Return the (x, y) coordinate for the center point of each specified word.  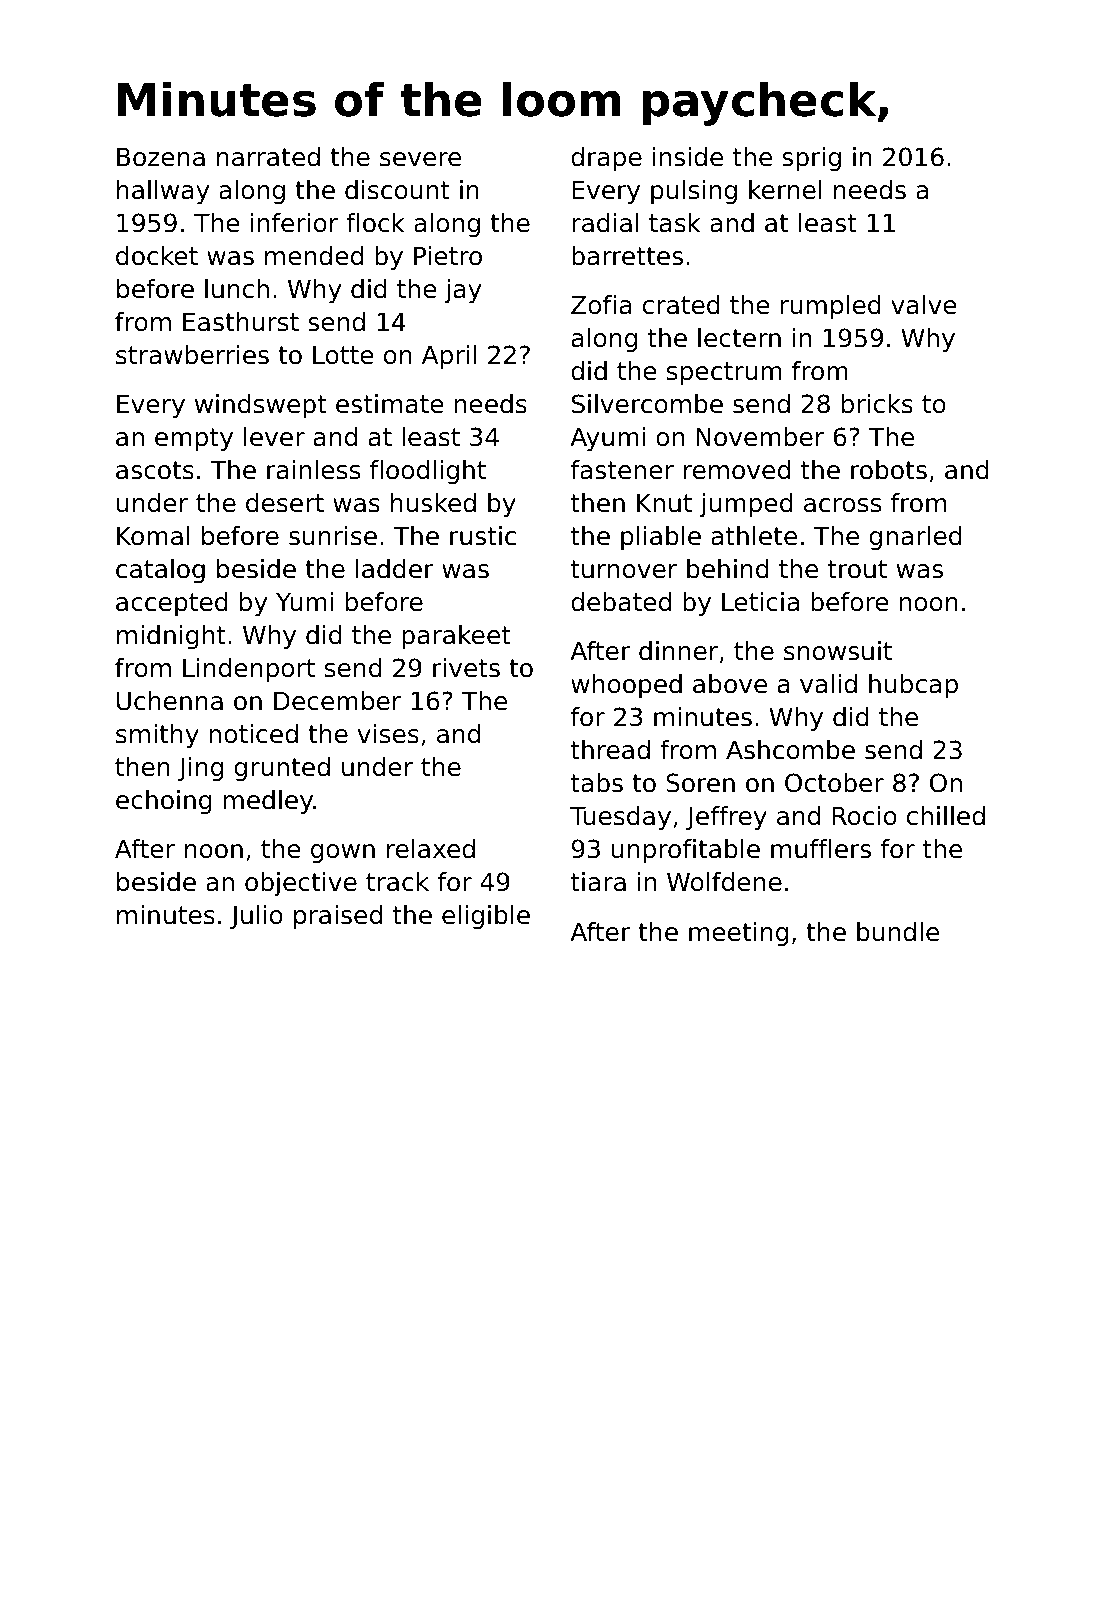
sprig (811, 159)
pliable (661, 538)
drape (606, 159)
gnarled (915, 538)
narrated (268, 157)
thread (610, 750)
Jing (200, 769)
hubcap (913, 686)
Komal (153, 536)
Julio (256, 917)
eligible (486, 917)
